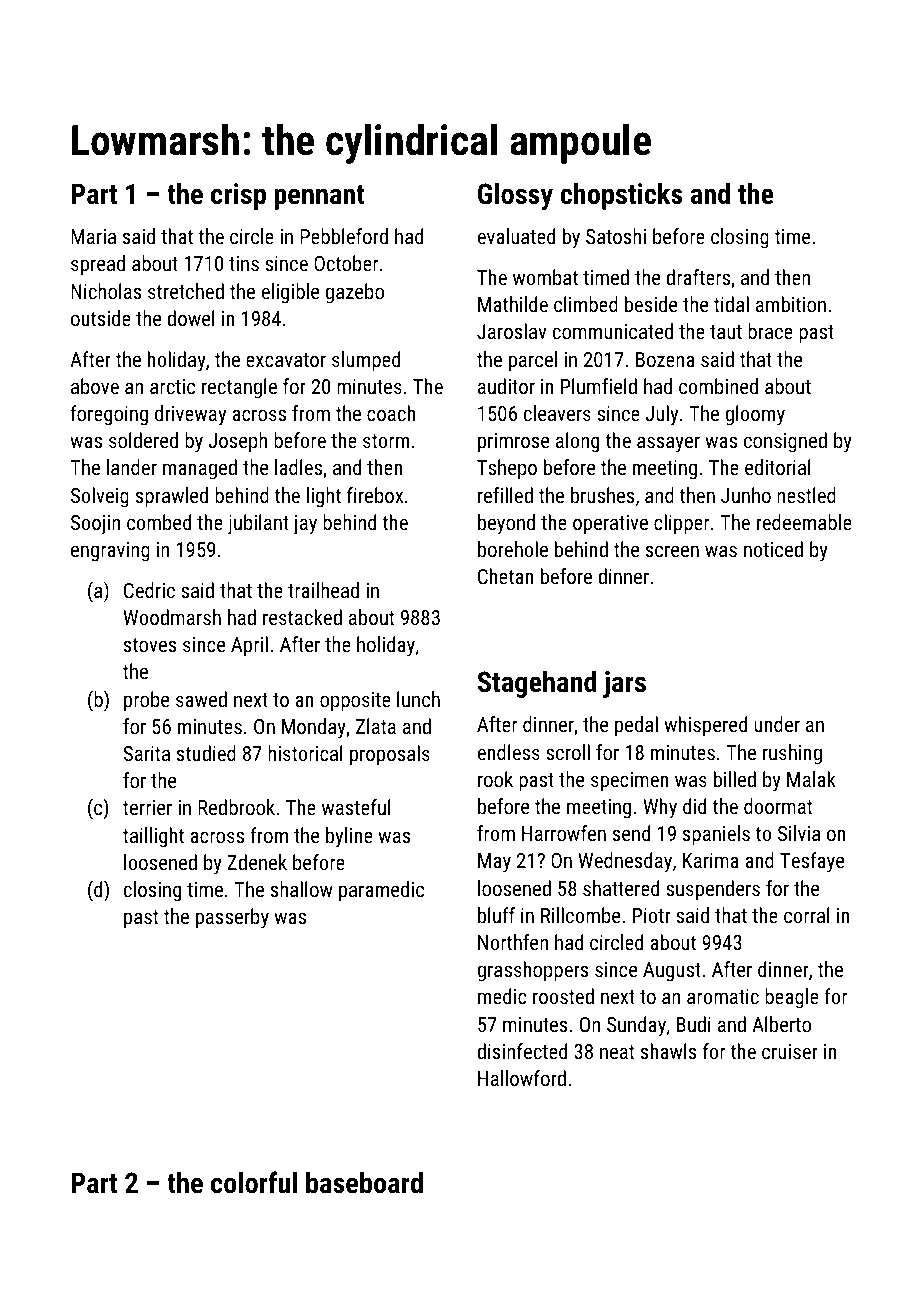 This document has height=1311, width=924. I want to click on jay, so click(305, 525).
